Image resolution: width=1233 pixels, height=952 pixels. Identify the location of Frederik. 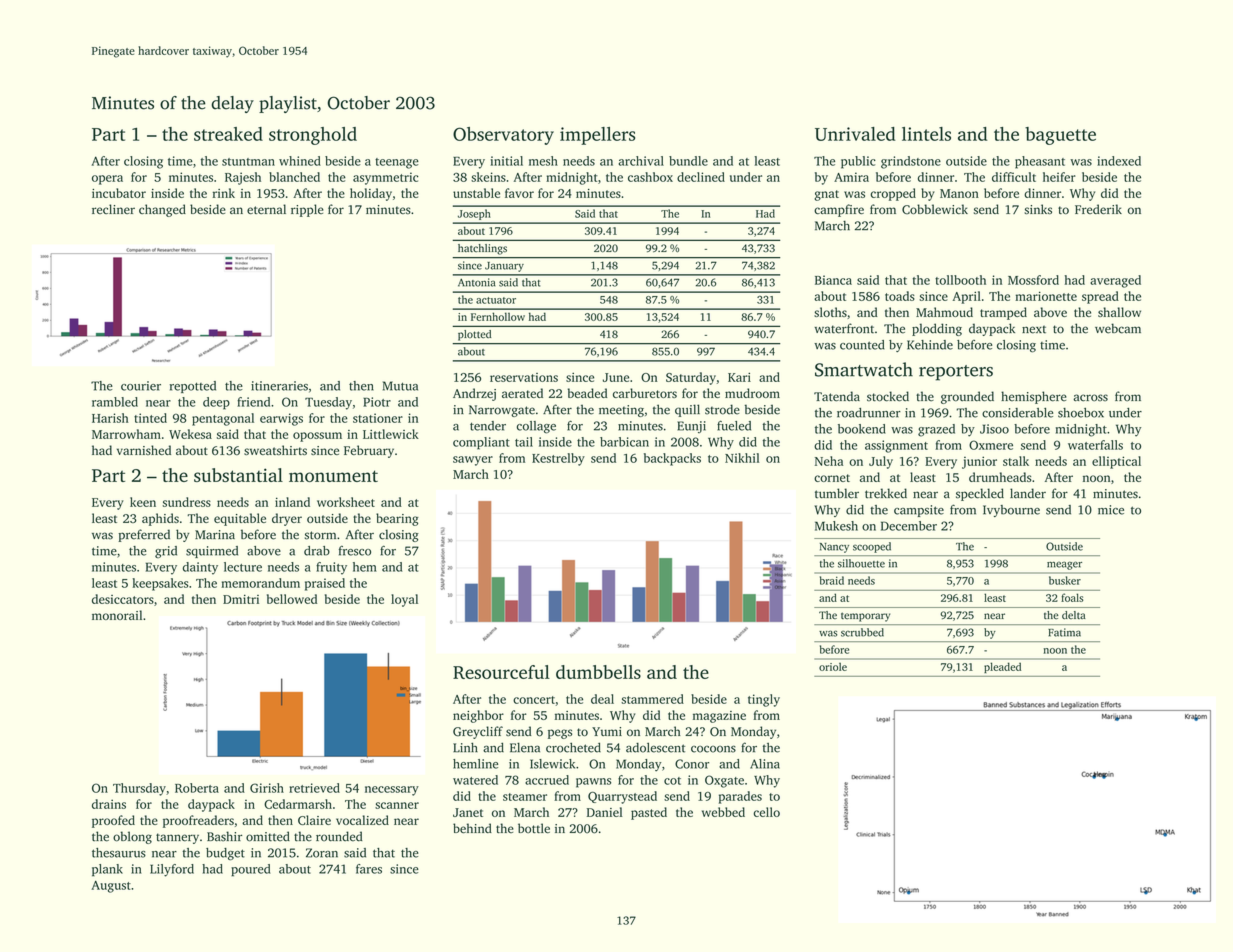
(1098, 209).
